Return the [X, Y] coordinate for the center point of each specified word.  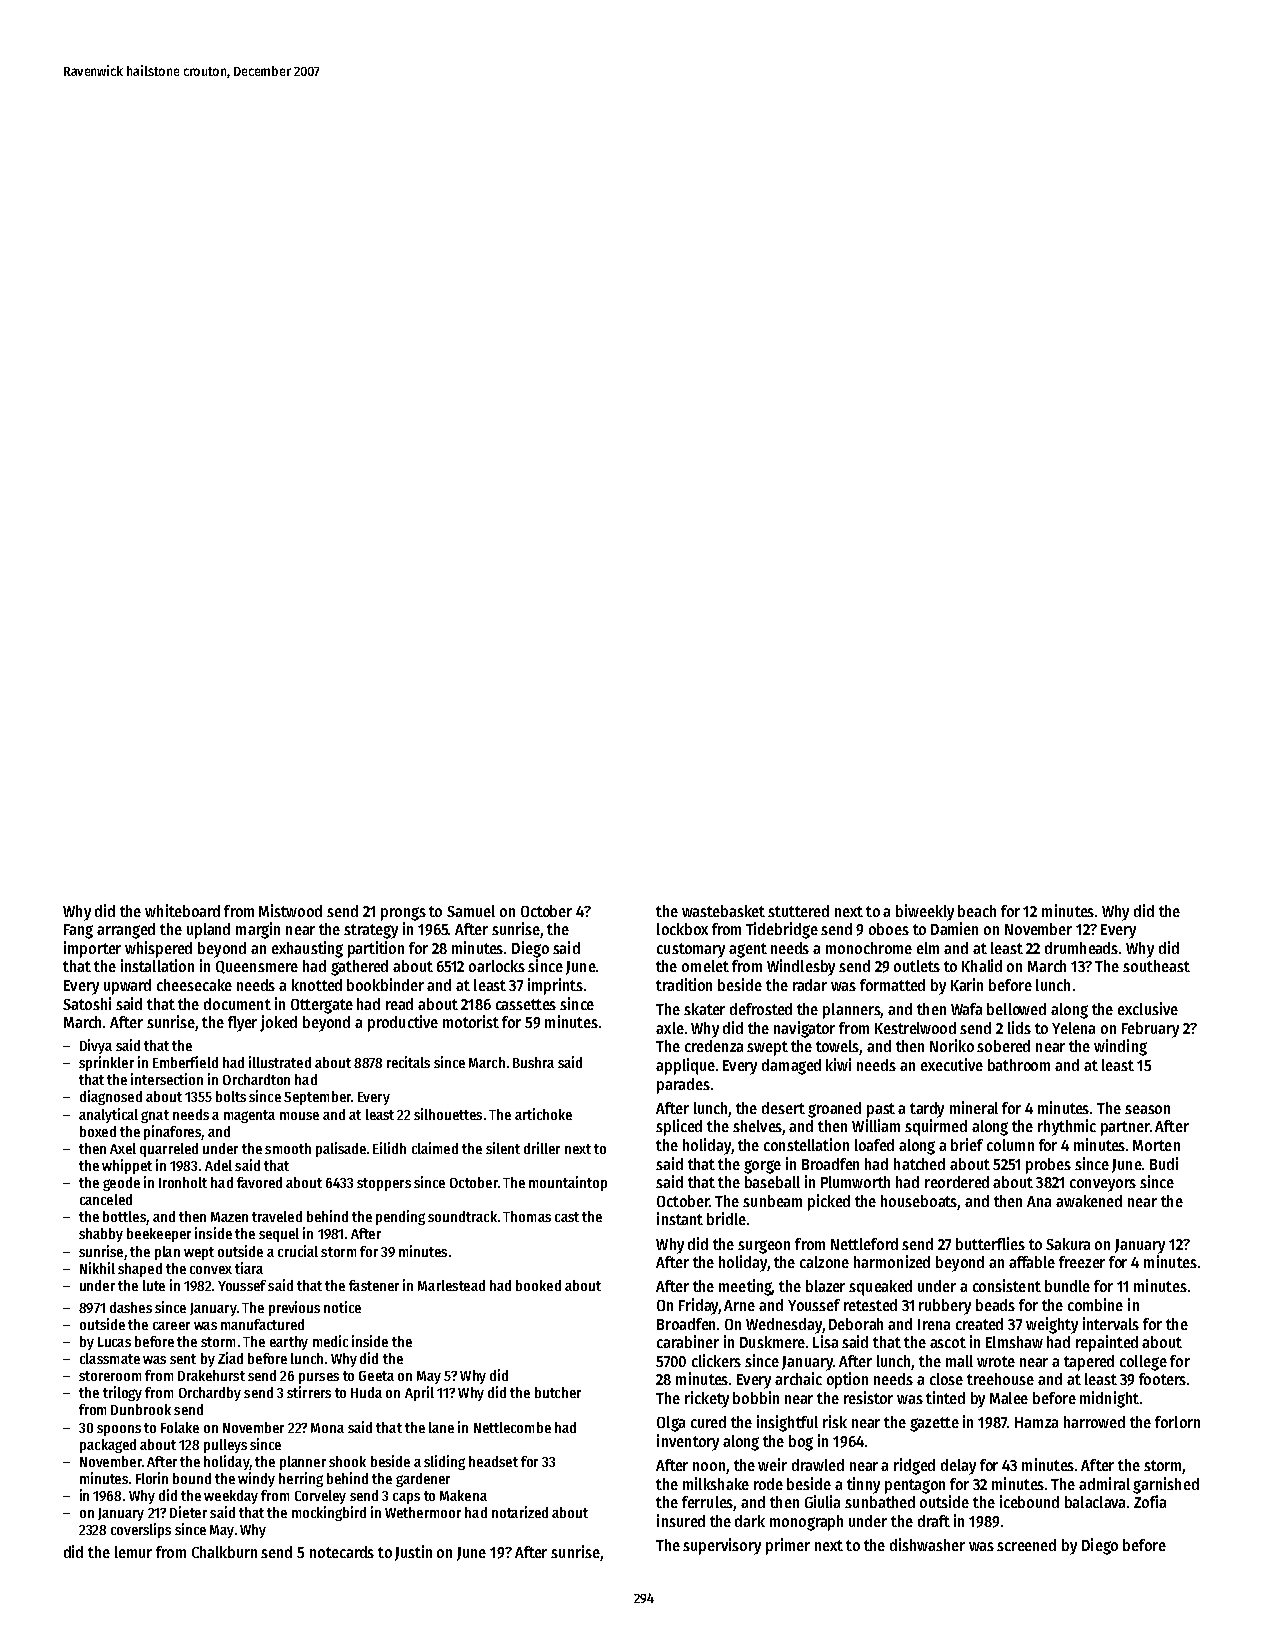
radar [810, 985]
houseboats [919, 1202]
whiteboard [182, 910]
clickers [716, 1360]
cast [567, 1217]
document [237, 1004]
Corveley [320, 1497]
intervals [1111, 1323]
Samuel [471, 911]
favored [259, 1182]
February [1150, 1030]
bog [801, 1443]
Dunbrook [141, 1409]
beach [977, 911]
